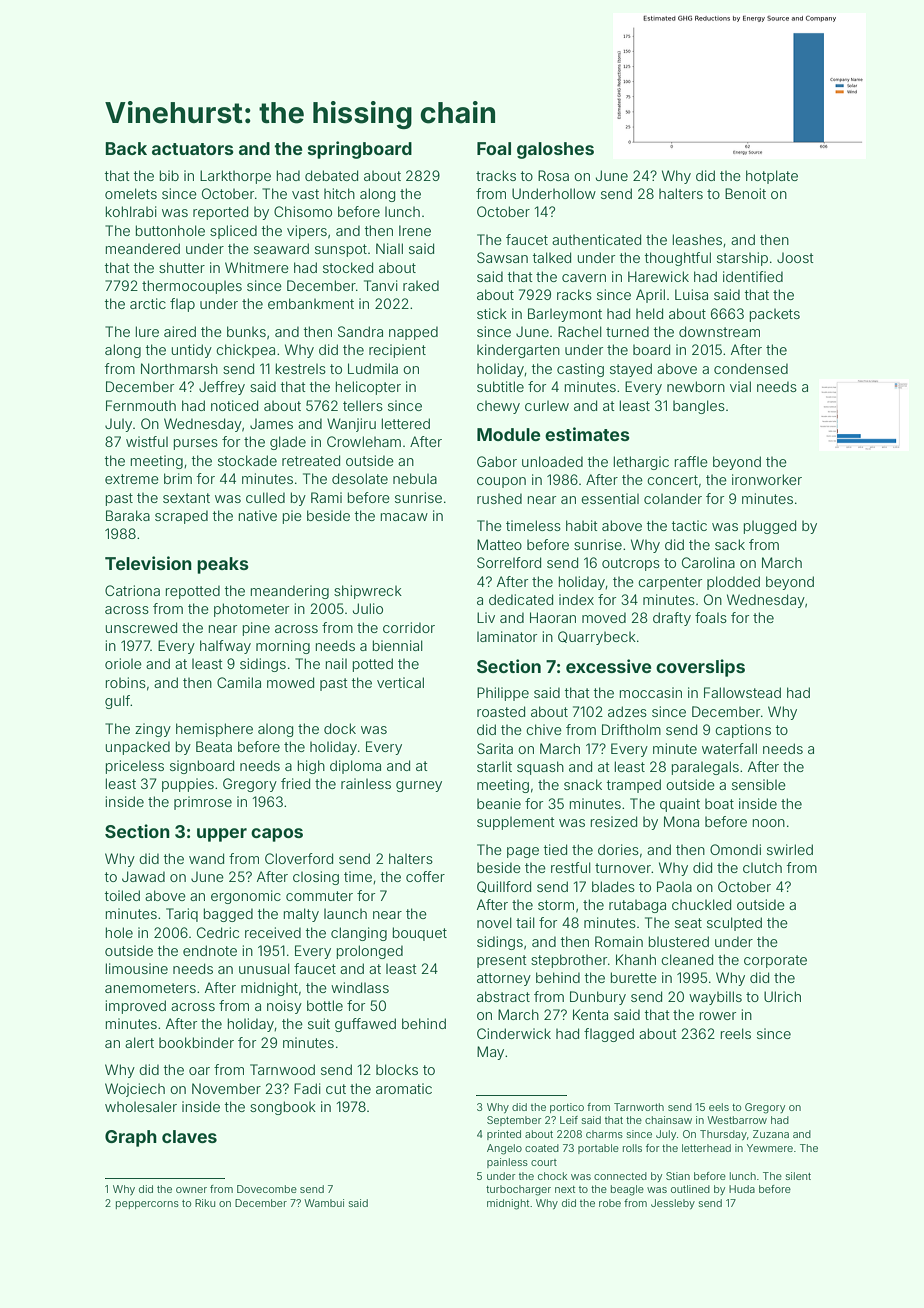  What do you see at coordinates (759, 784) in the screenshot?
I see `sensible` at bounding box center [759, 784].
